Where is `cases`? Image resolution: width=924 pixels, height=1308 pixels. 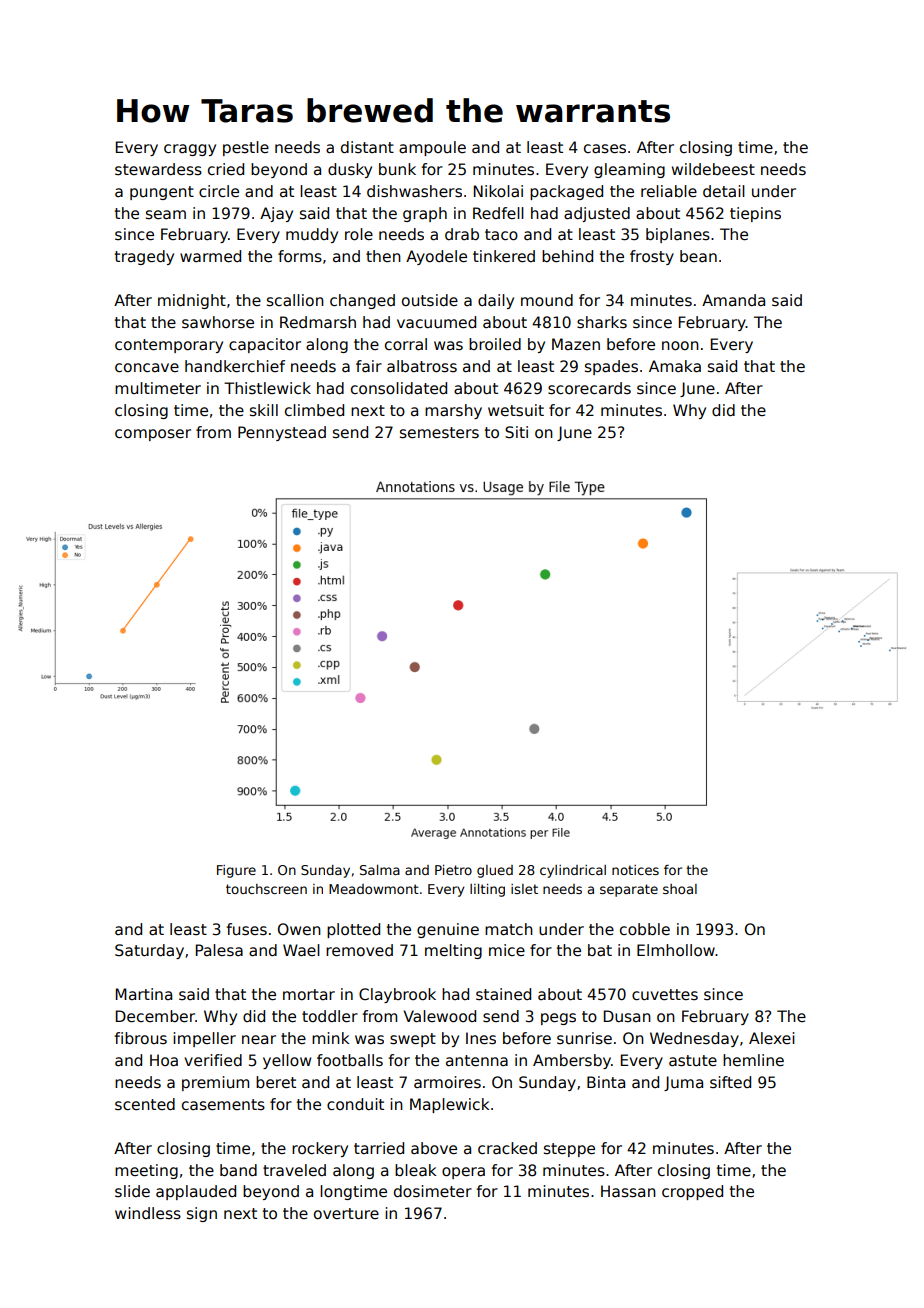 cases is located at coordinates (605, 149).
